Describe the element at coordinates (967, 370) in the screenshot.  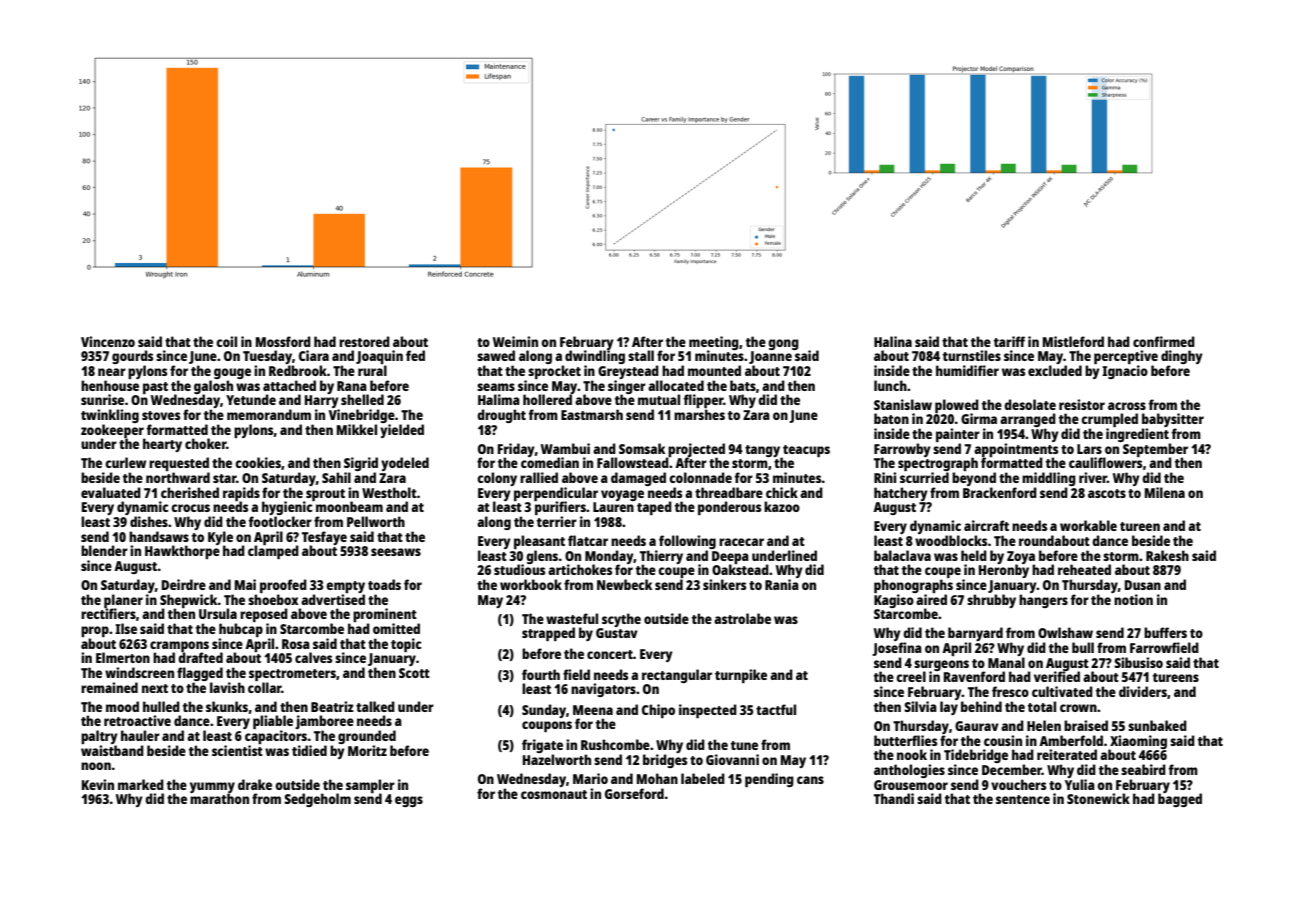
I see `humidifier` at that location.
